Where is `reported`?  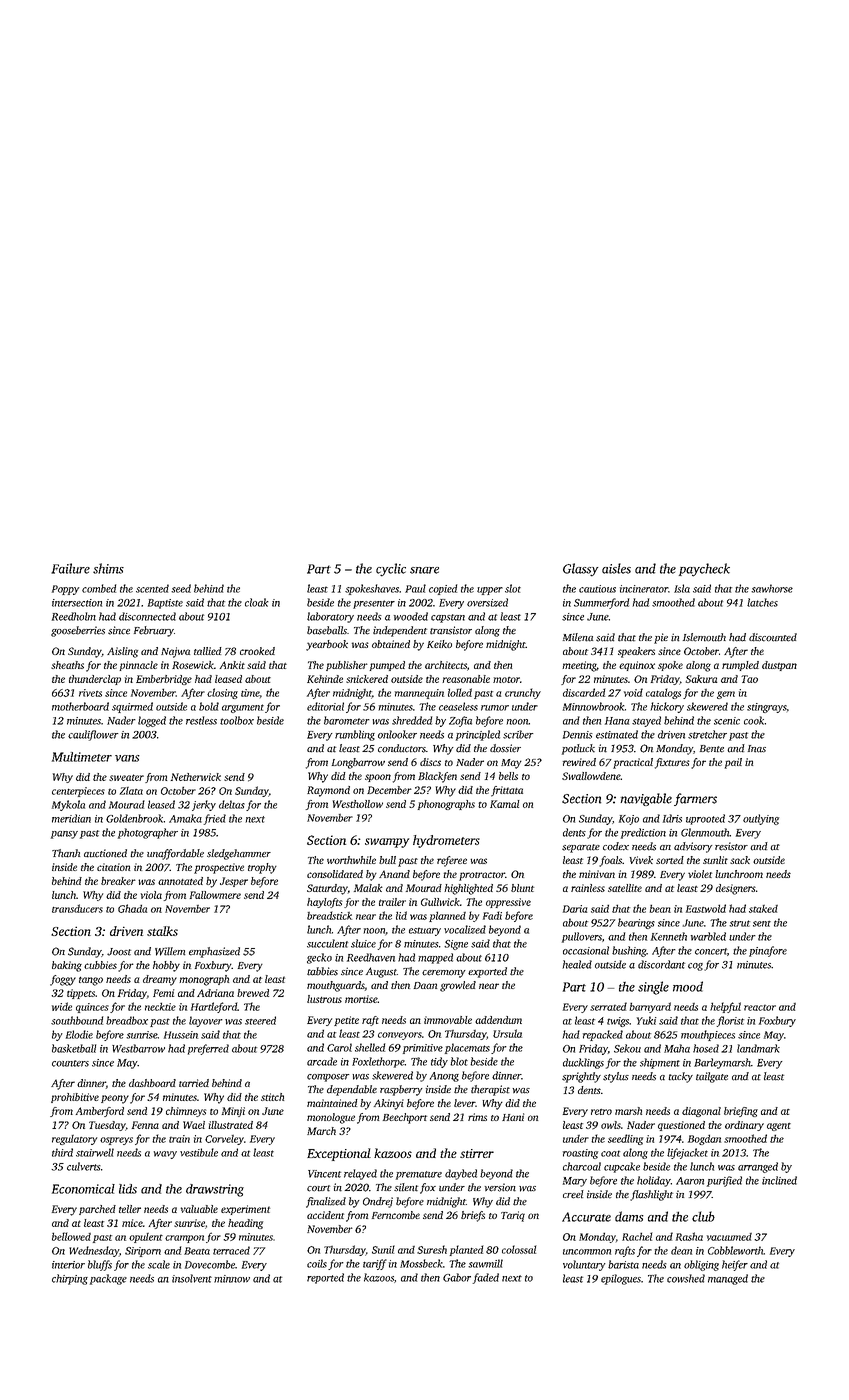 reported is located at coordinates (325, 1278).
